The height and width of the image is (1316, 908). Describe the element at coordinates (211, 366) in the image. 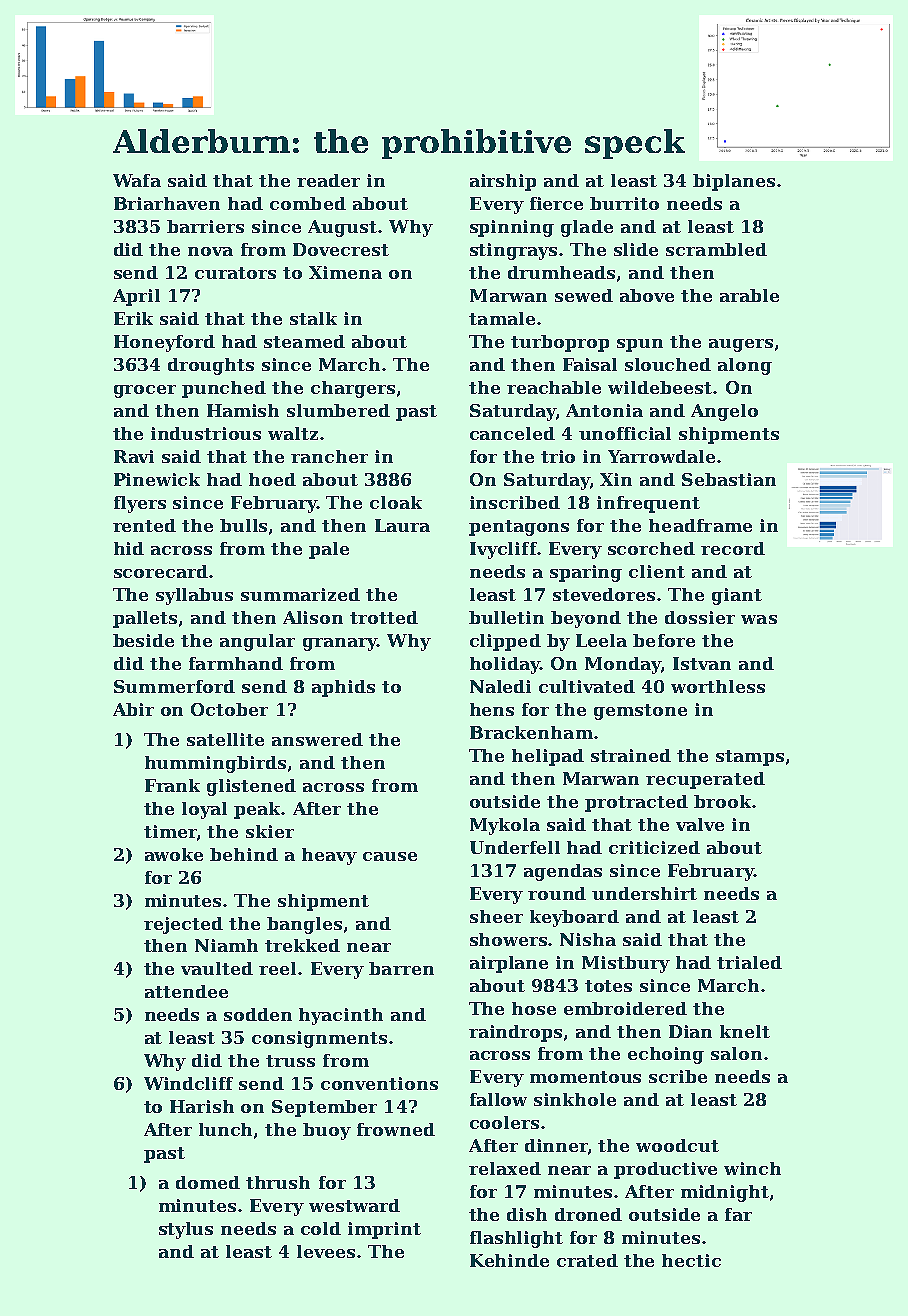

I see `droughts` at that location.
